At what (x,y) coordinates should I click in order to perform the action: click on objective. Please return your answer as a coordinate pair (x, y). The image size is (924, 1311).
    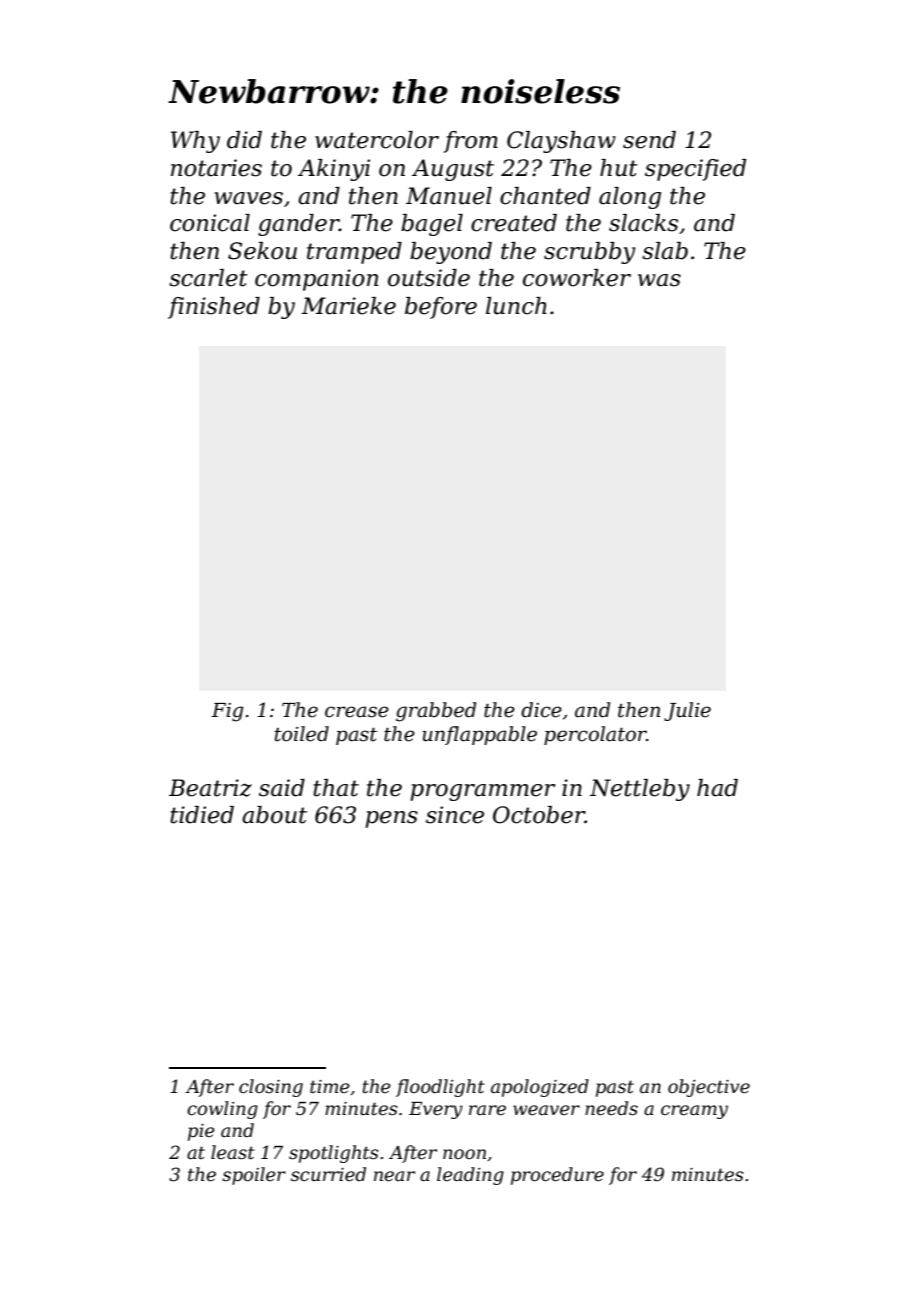
    Looking at the image, I should click on (709, 1088).
